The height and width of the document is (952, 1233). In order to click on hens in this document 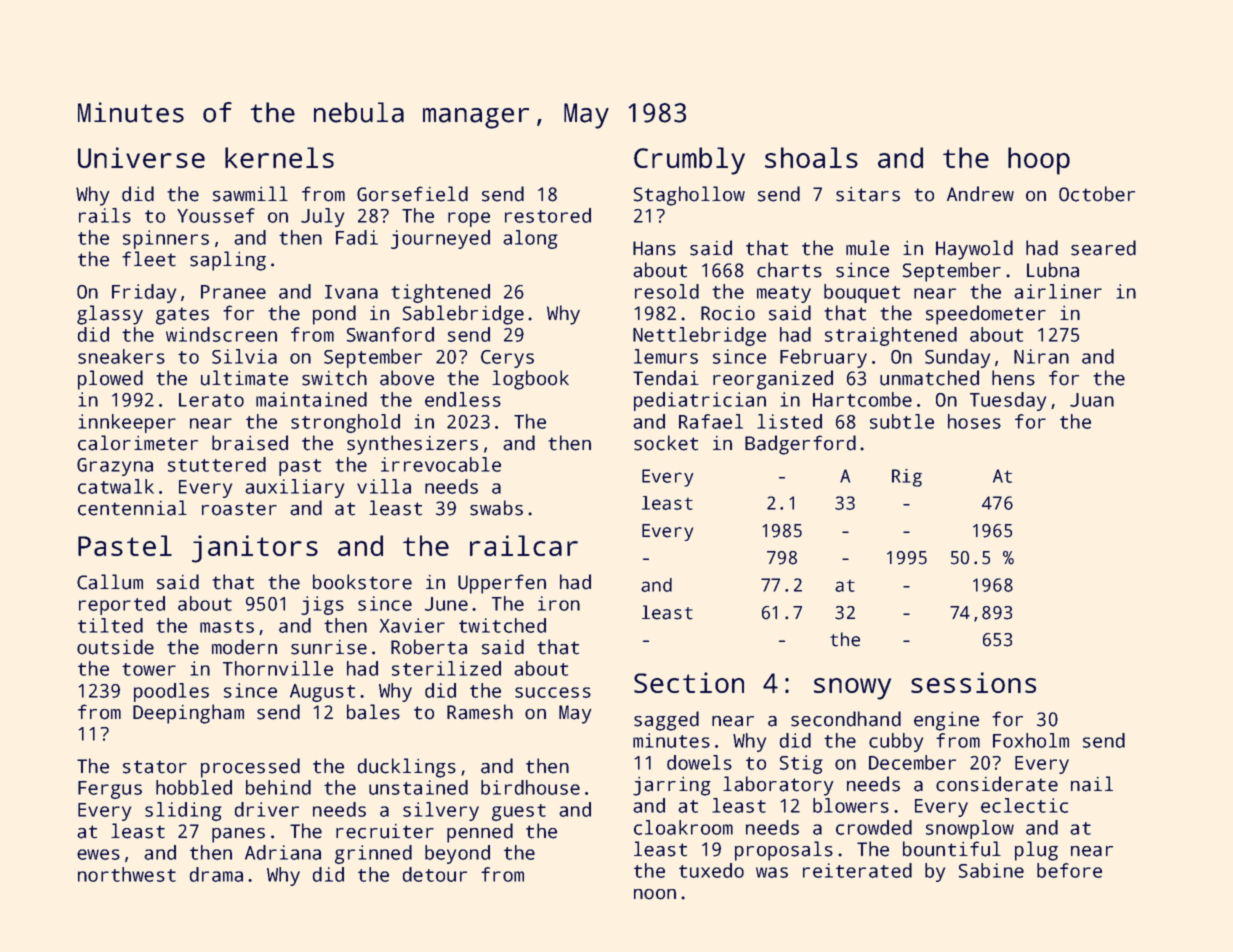, I will do `click(1013, 378)`.
